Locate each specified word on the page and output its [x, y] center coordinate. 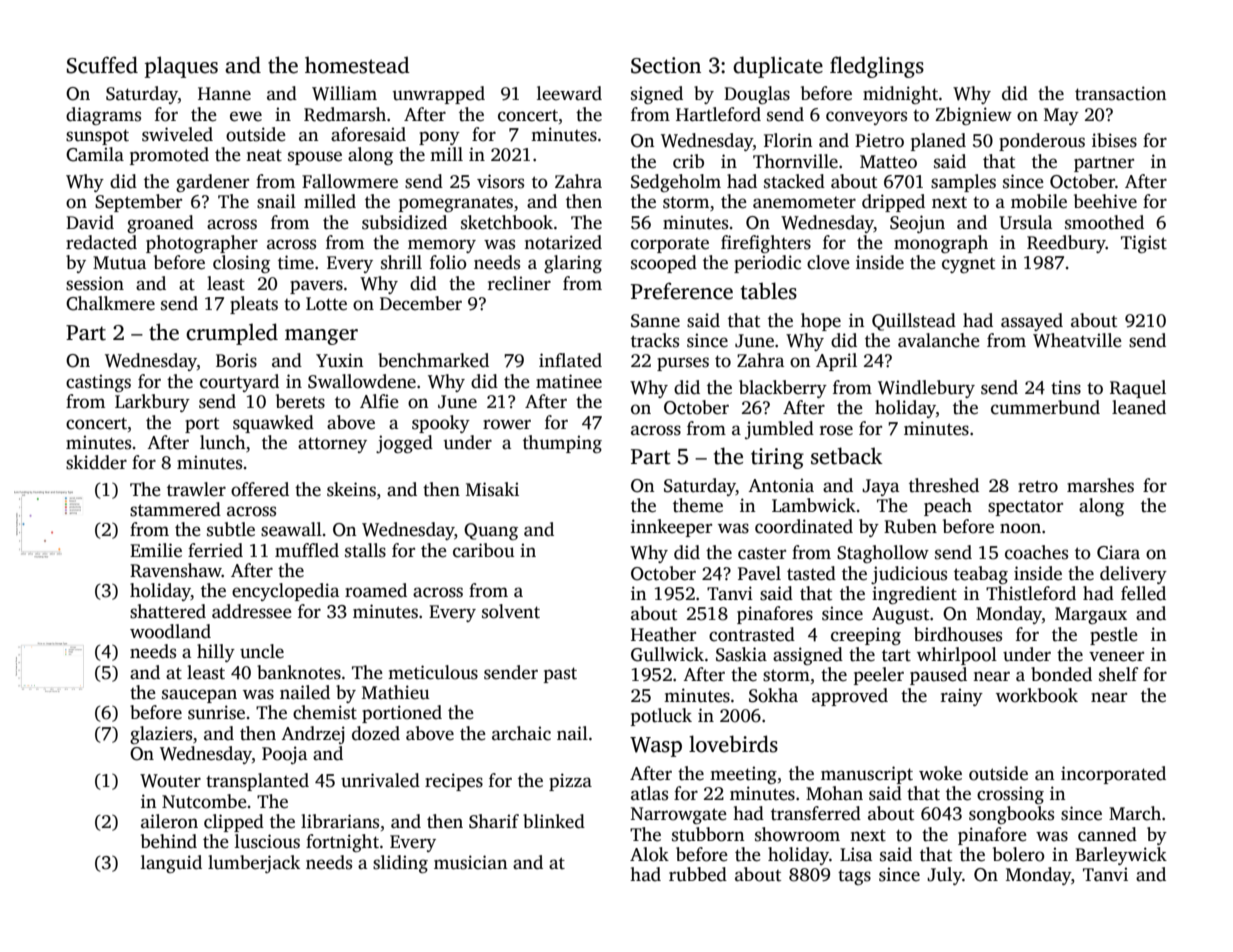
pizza [570, 782]
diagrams [103, 116]
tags [854, 877]
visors [500, 181]
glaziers [161, 735]
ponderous [1042, 142]
